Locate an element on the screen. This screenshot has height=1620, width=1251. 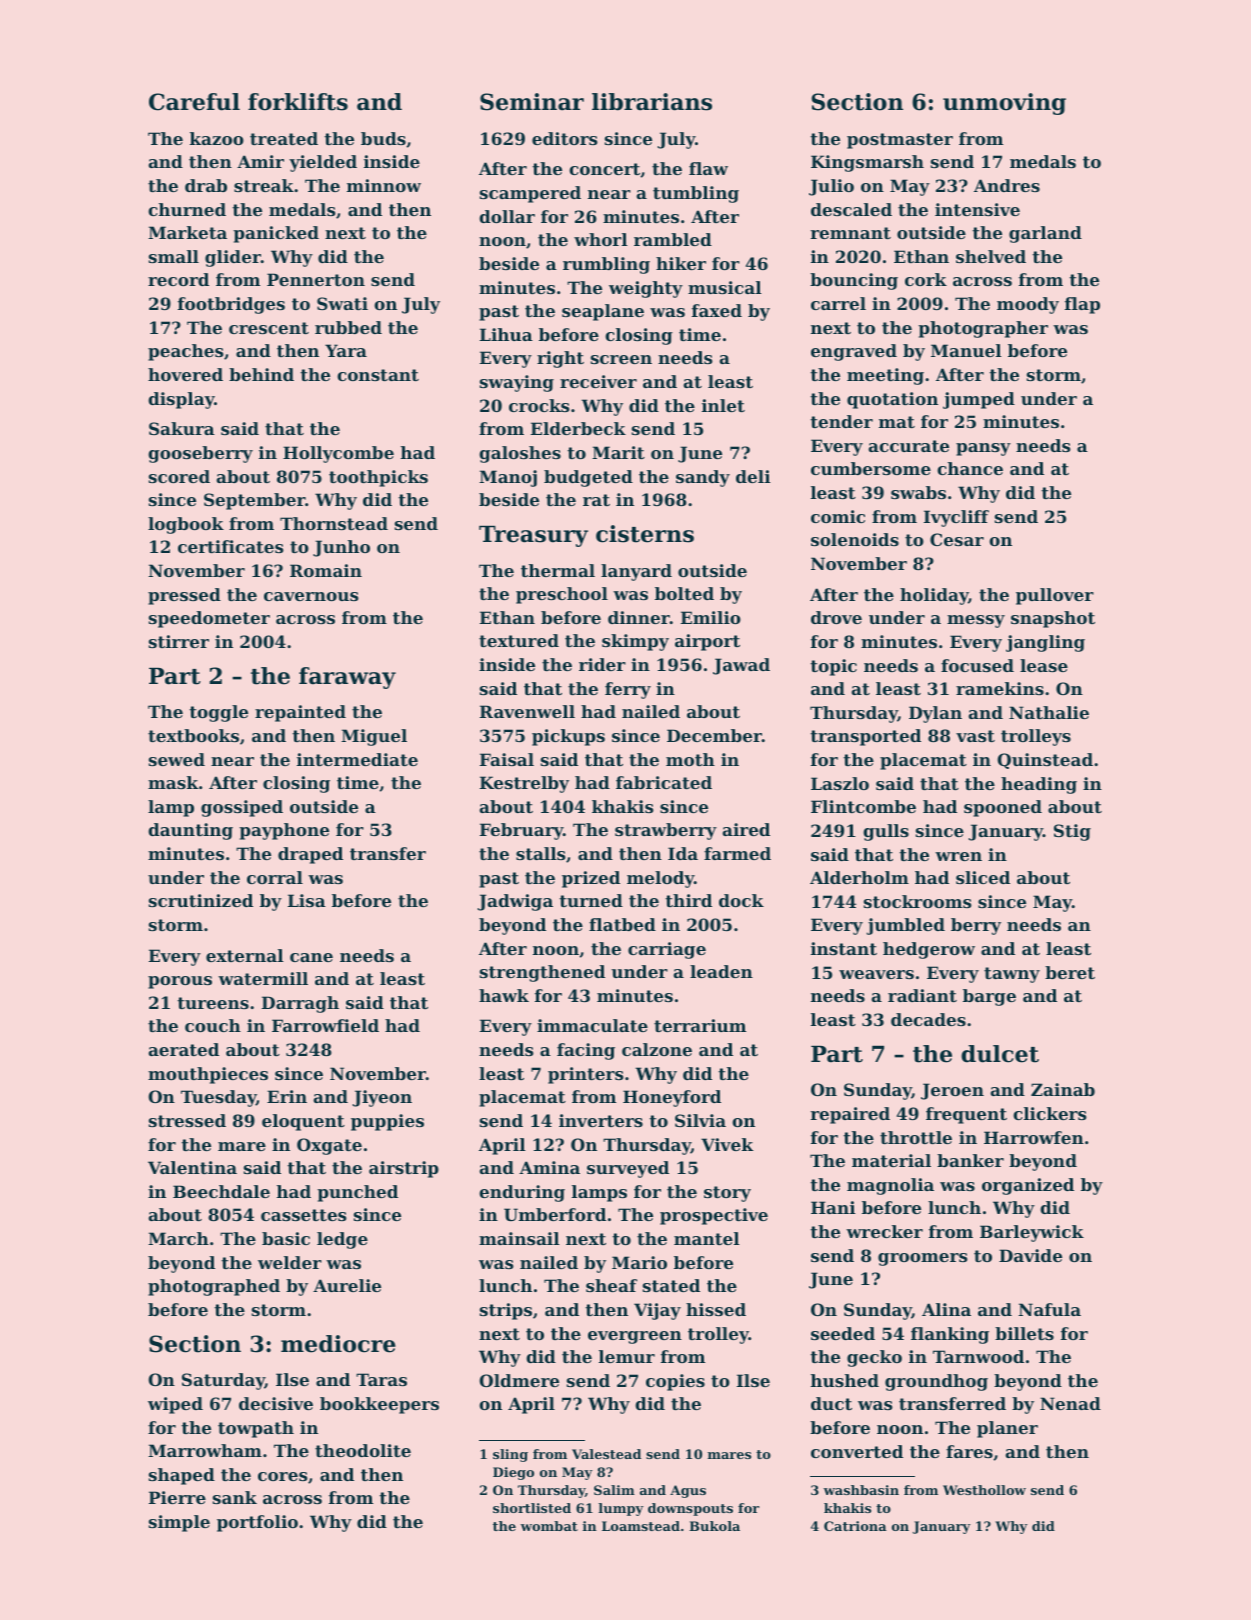
librarians is located at coordinates (652, 102).
